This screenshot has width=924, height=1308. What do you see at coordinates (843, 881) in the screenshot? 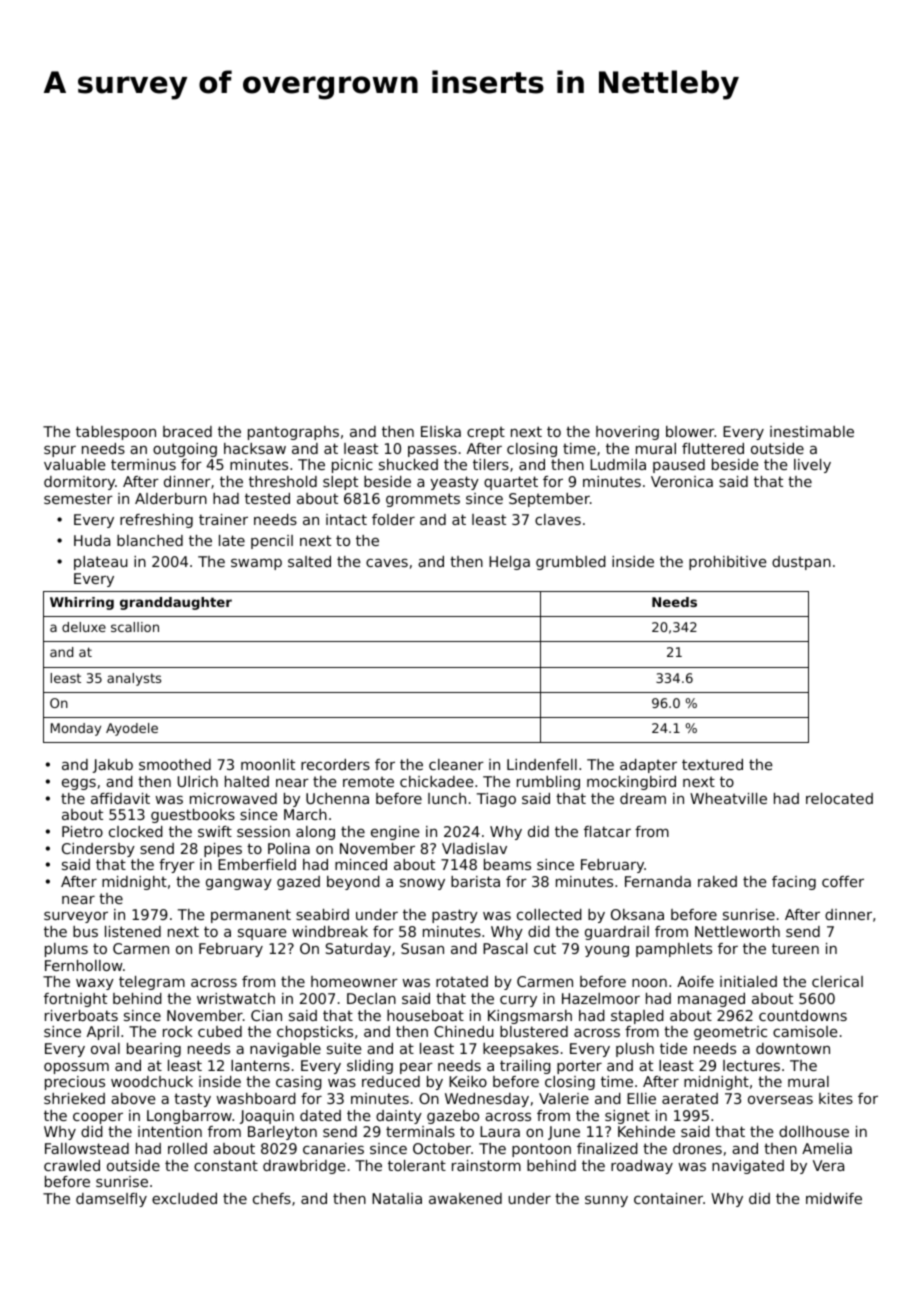
I see `coffer` at bounding box center [843, 881].
